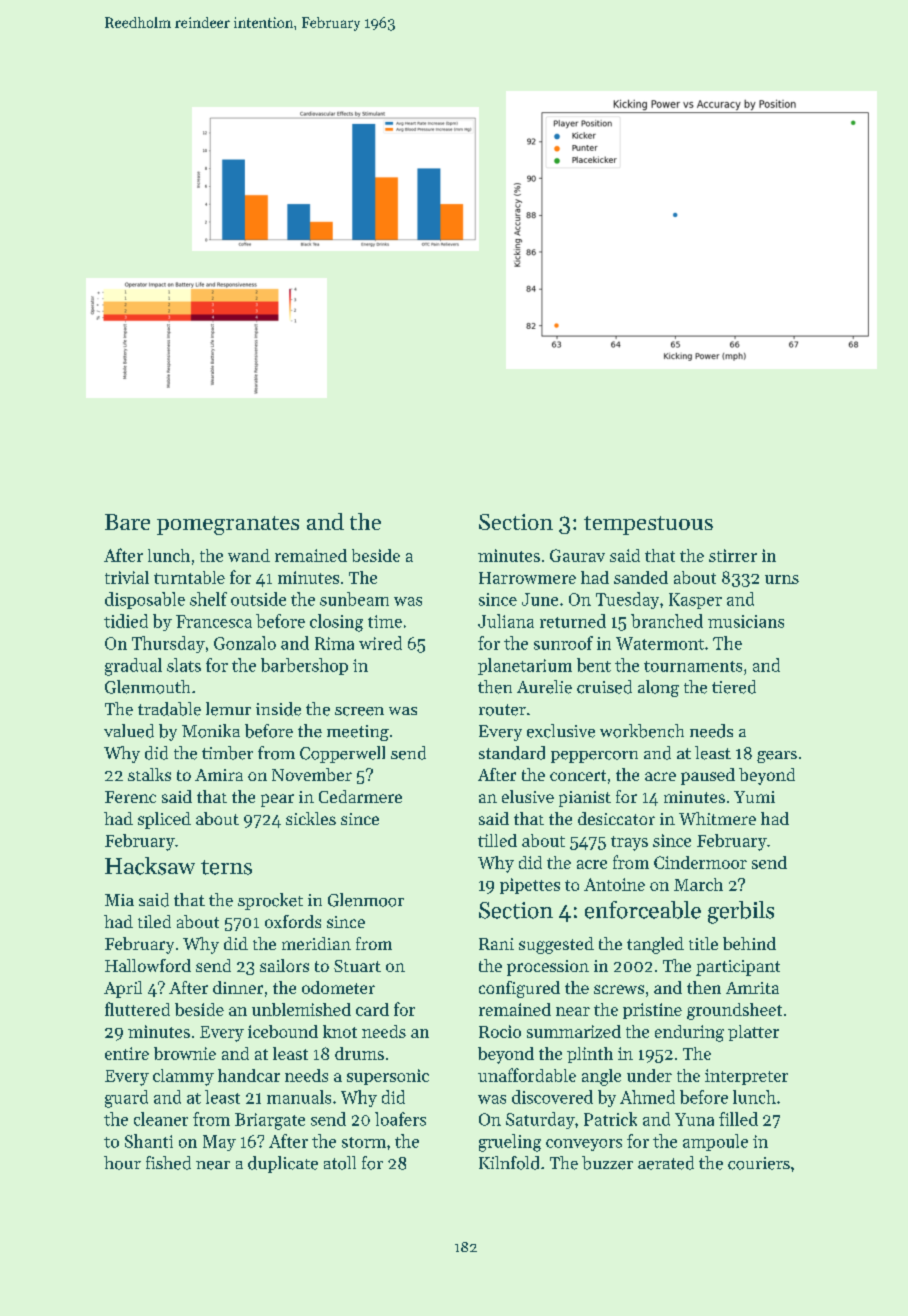  I want to click on stirrer, so click(733, 555).
